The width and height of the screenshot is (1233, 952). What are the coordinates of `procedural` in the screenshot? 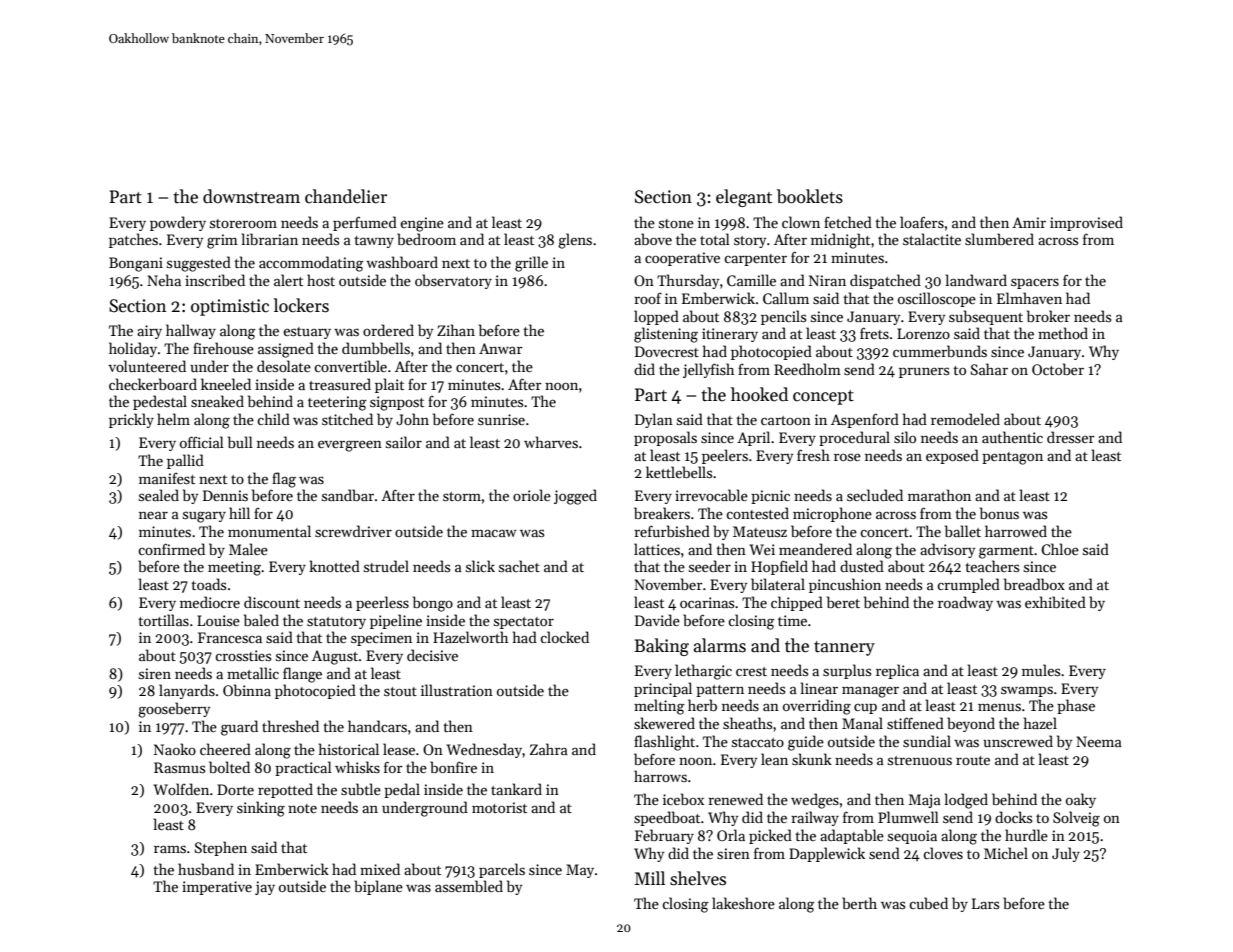 It's located at (854, 438).
